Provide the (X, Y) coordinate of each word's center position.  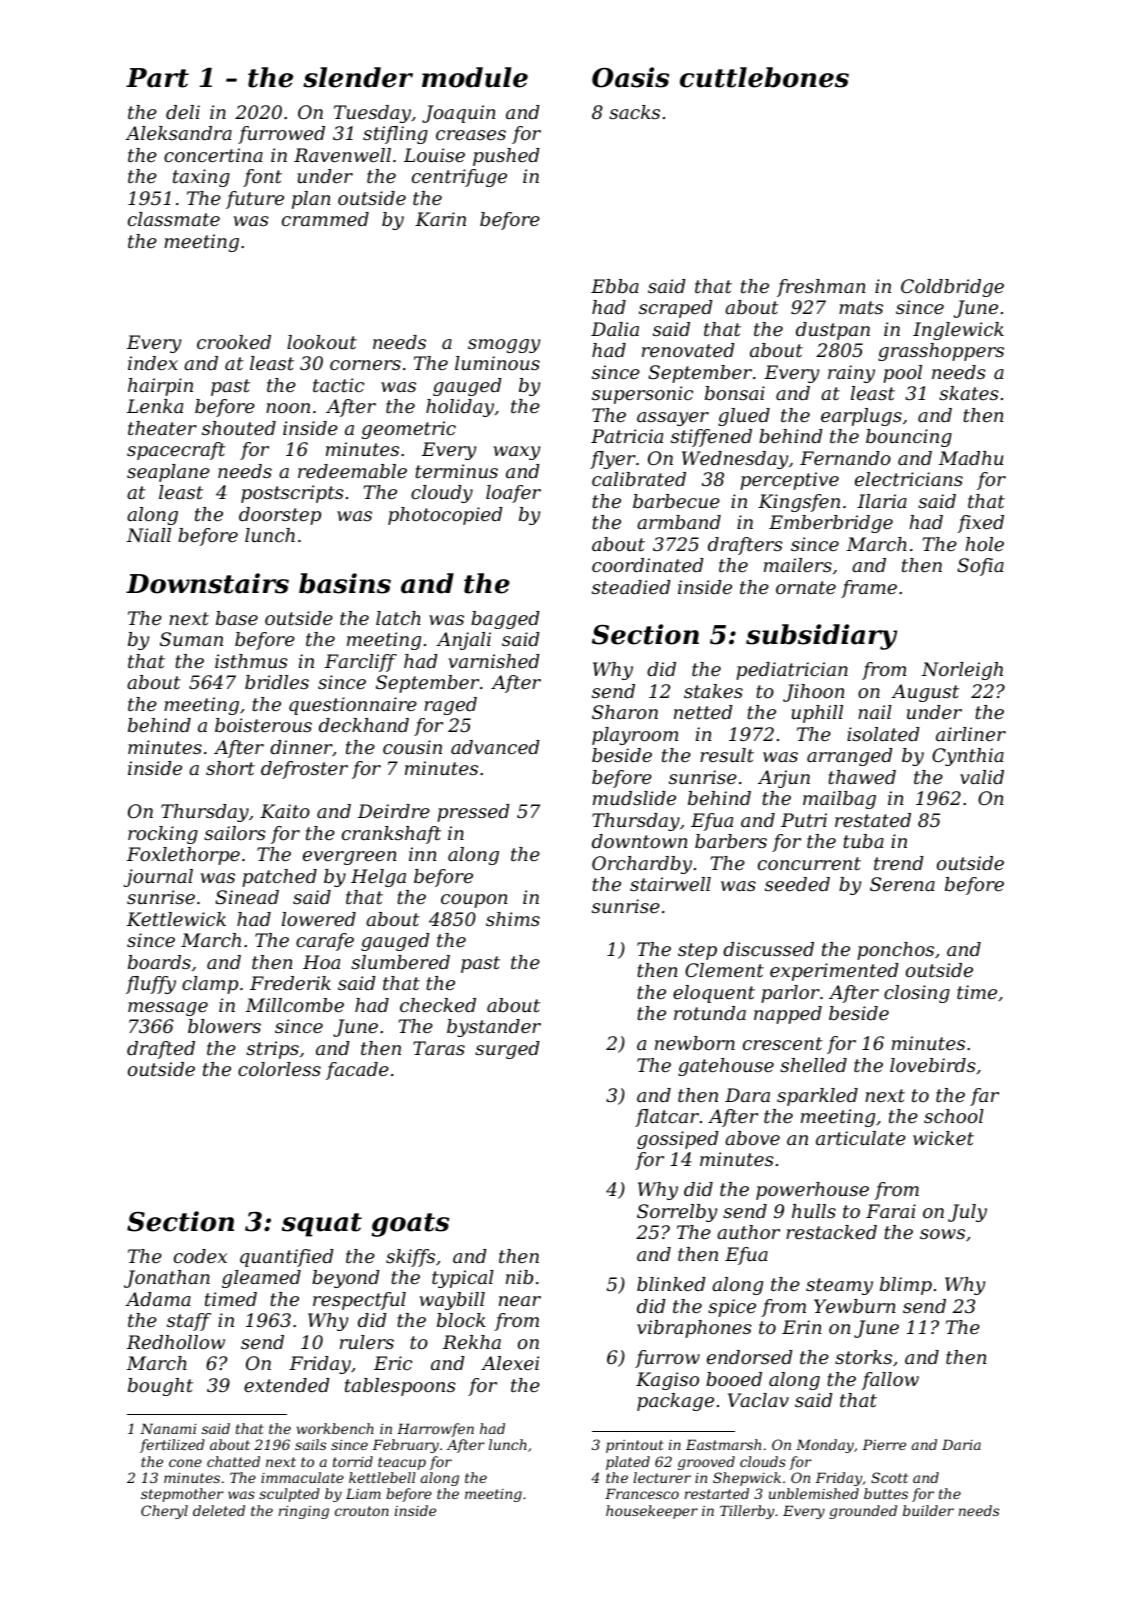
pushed (506, 157)
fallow (890, 1381)
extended (287, 1385)
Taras (439, 1048)
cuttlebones (764, 77)
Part (157, 78)
